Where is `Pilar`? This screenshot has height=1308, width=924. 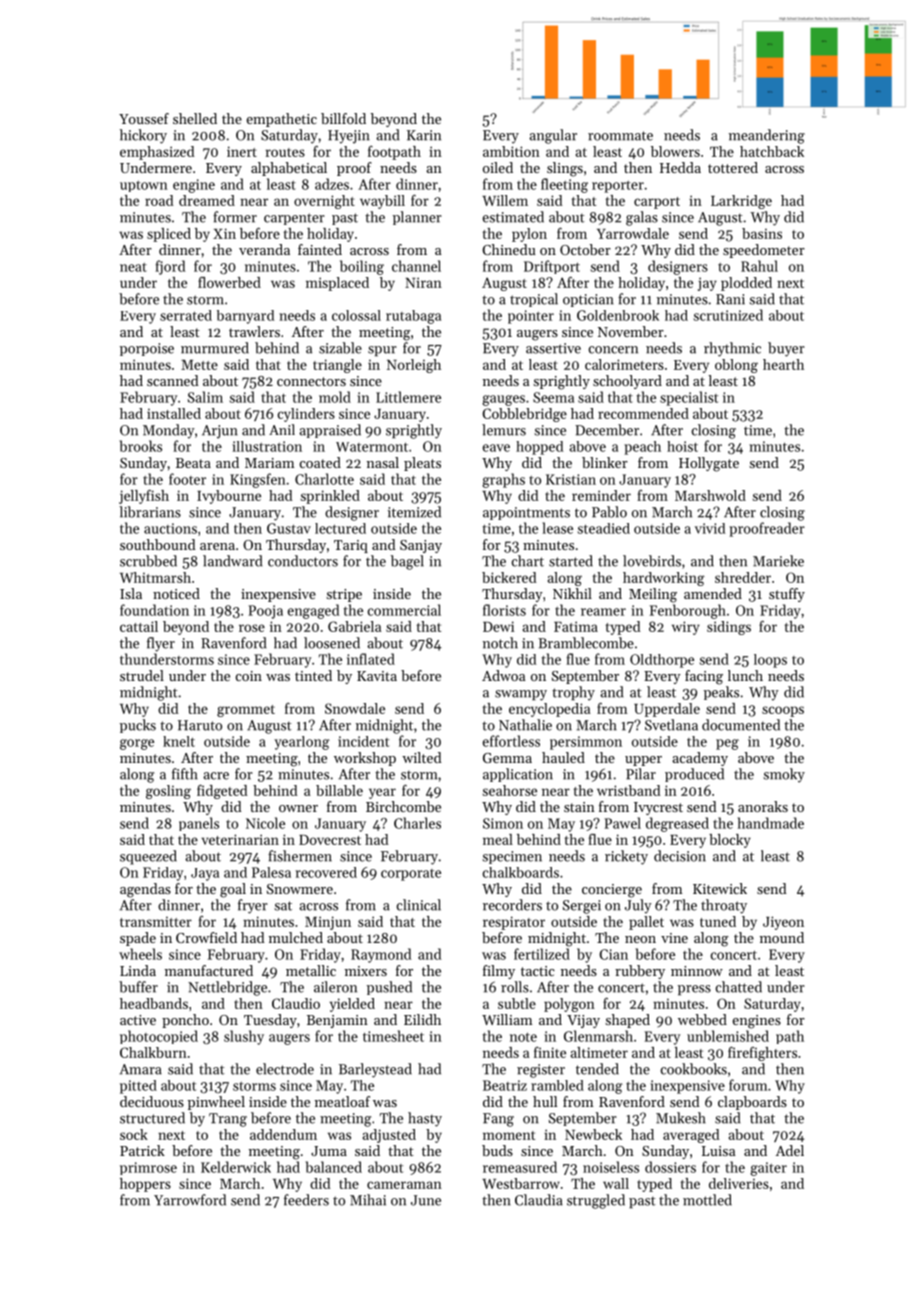
Pilar is located at coordinates (641, 774).
